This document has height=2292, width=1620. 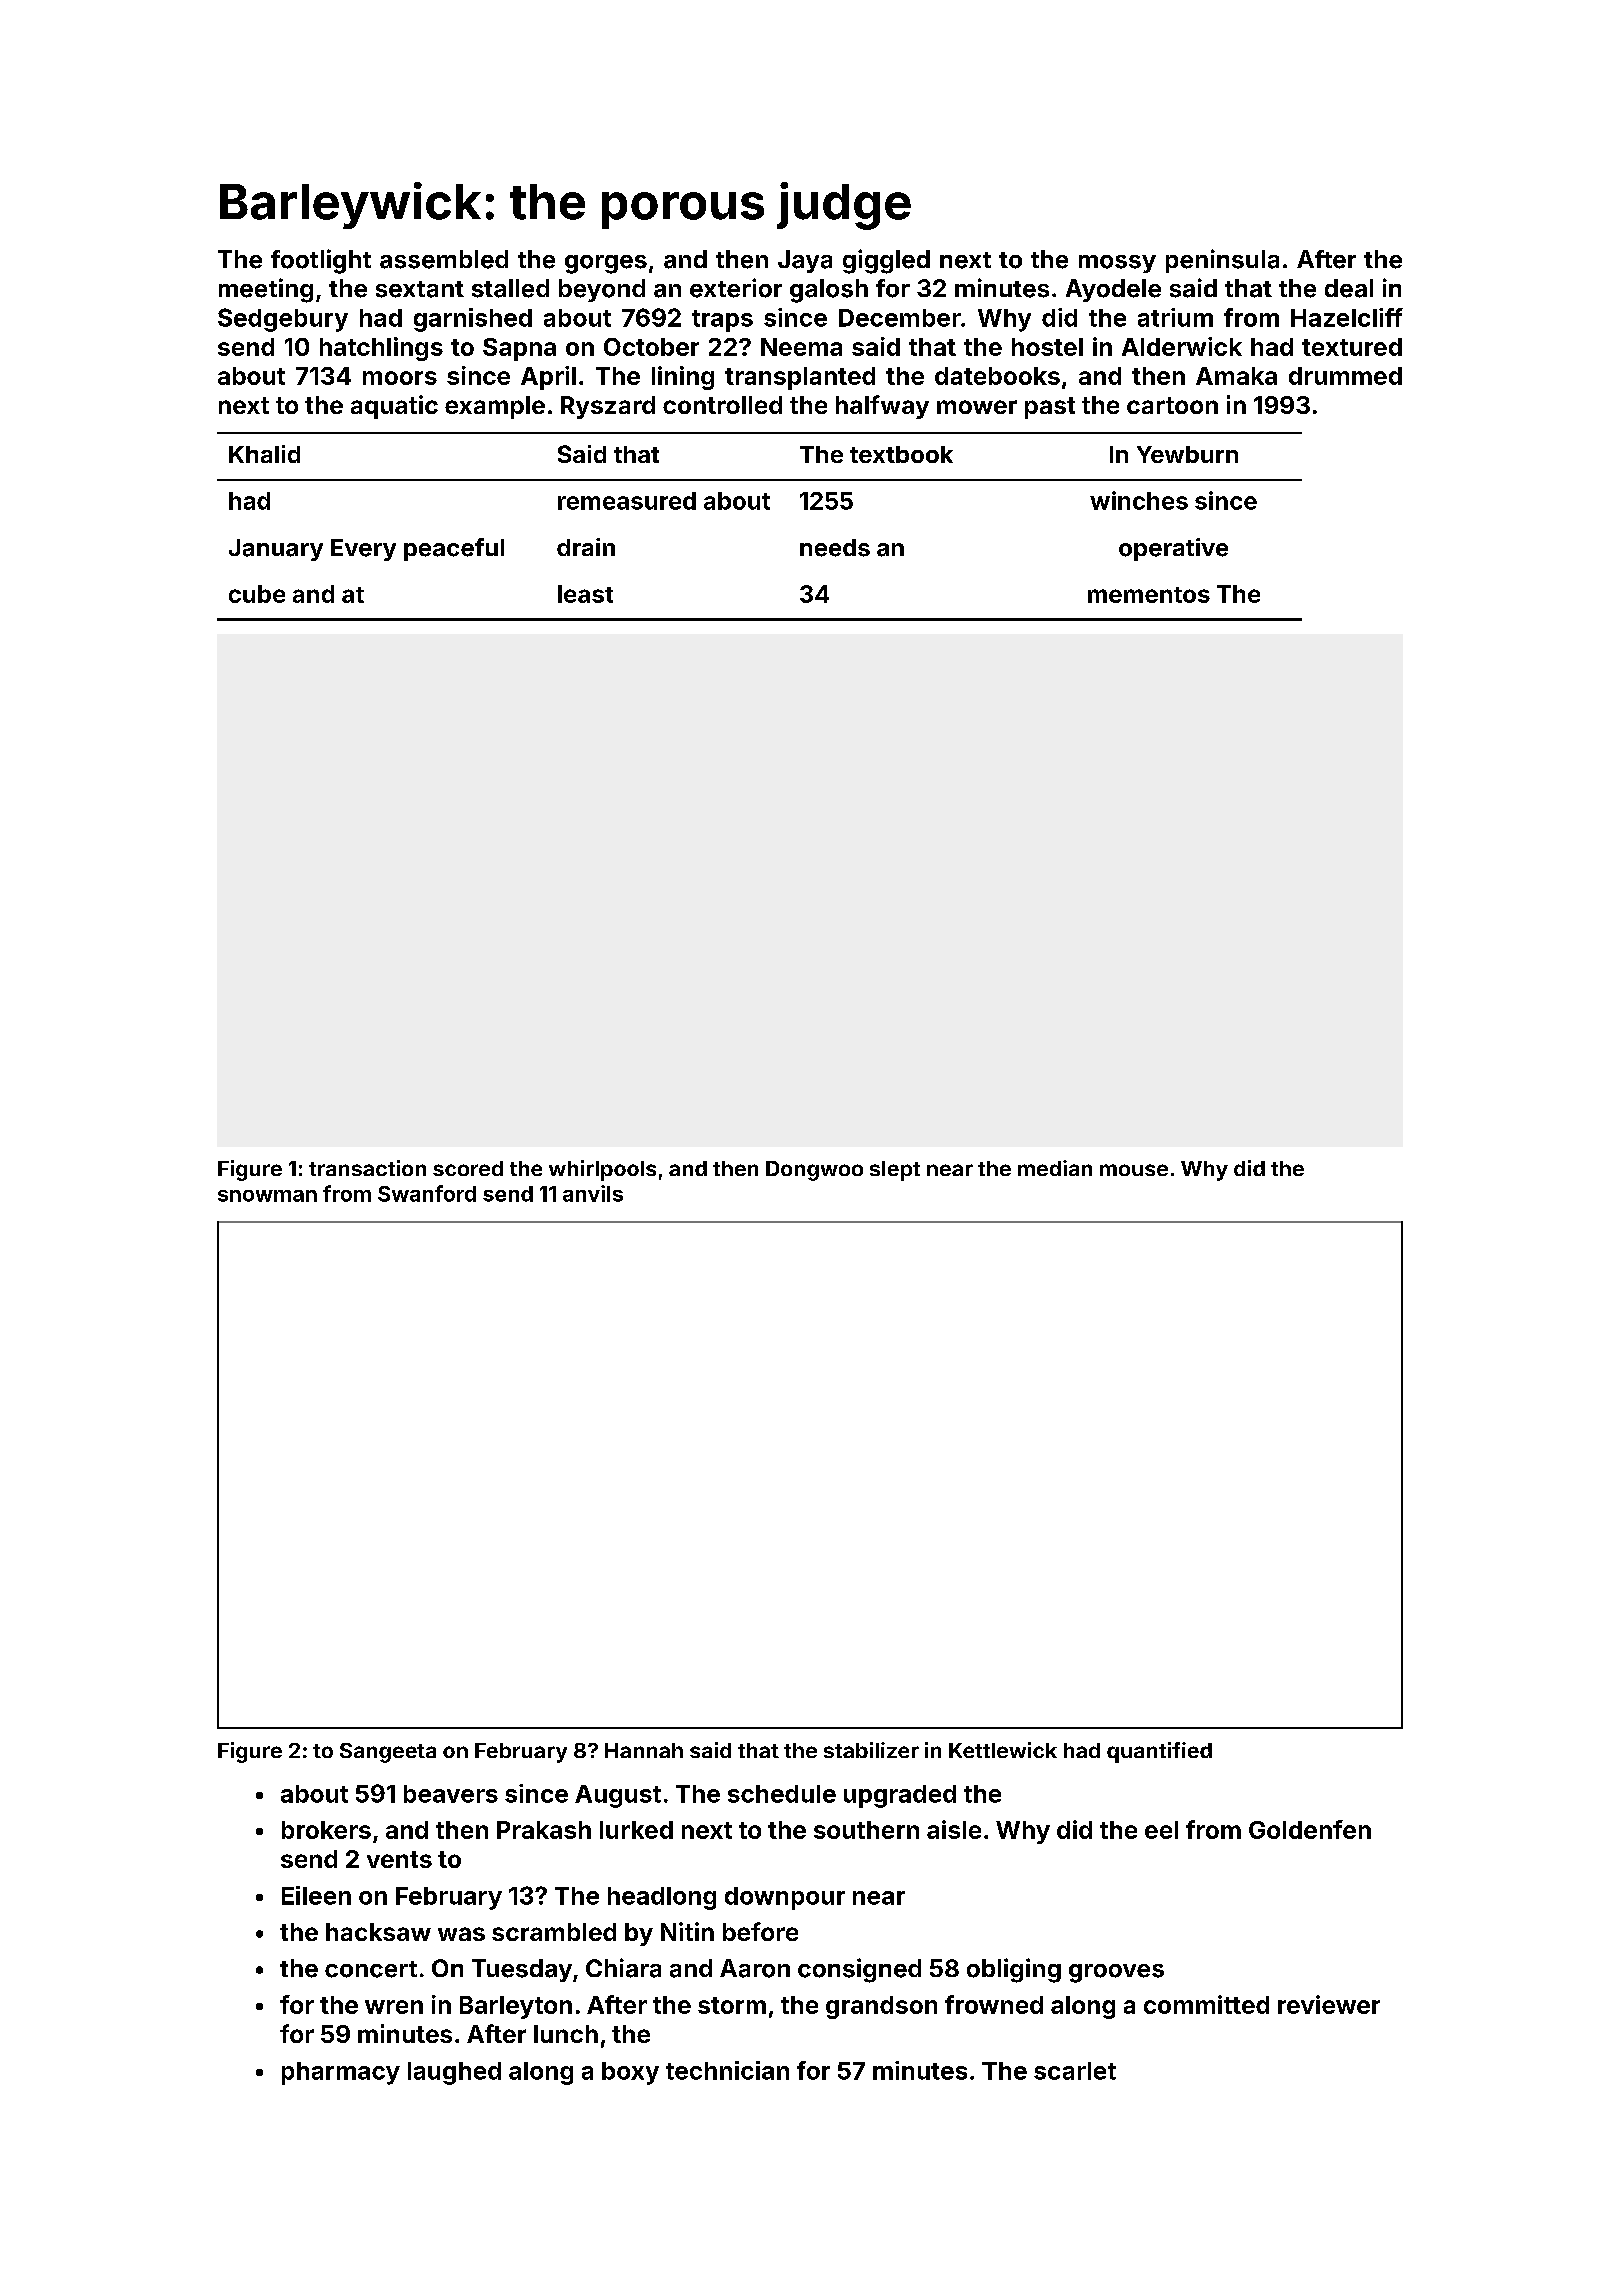 What do you see at coordinates (900, 1796) in the document?
I see `upgraded` at bounding box center [900, 1796].
